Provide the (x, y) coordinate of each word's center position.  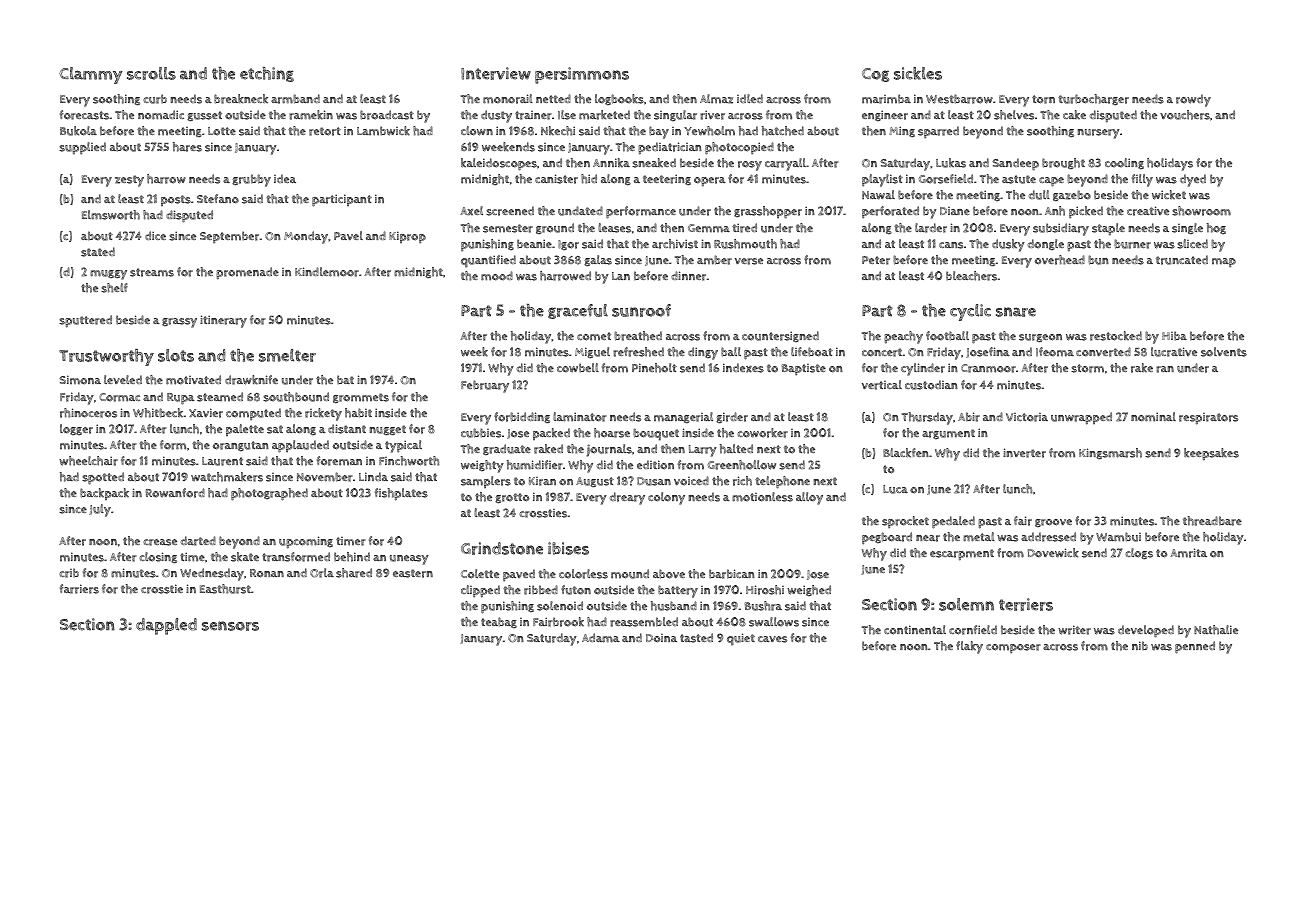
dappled (166, 626)
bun (1098, 260)
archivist (675, 244)
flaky (969, 647)
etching (267, 74)
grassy (179, 323)
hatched (783, 131)
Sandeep (1015, 164)
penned (1195, 647)
